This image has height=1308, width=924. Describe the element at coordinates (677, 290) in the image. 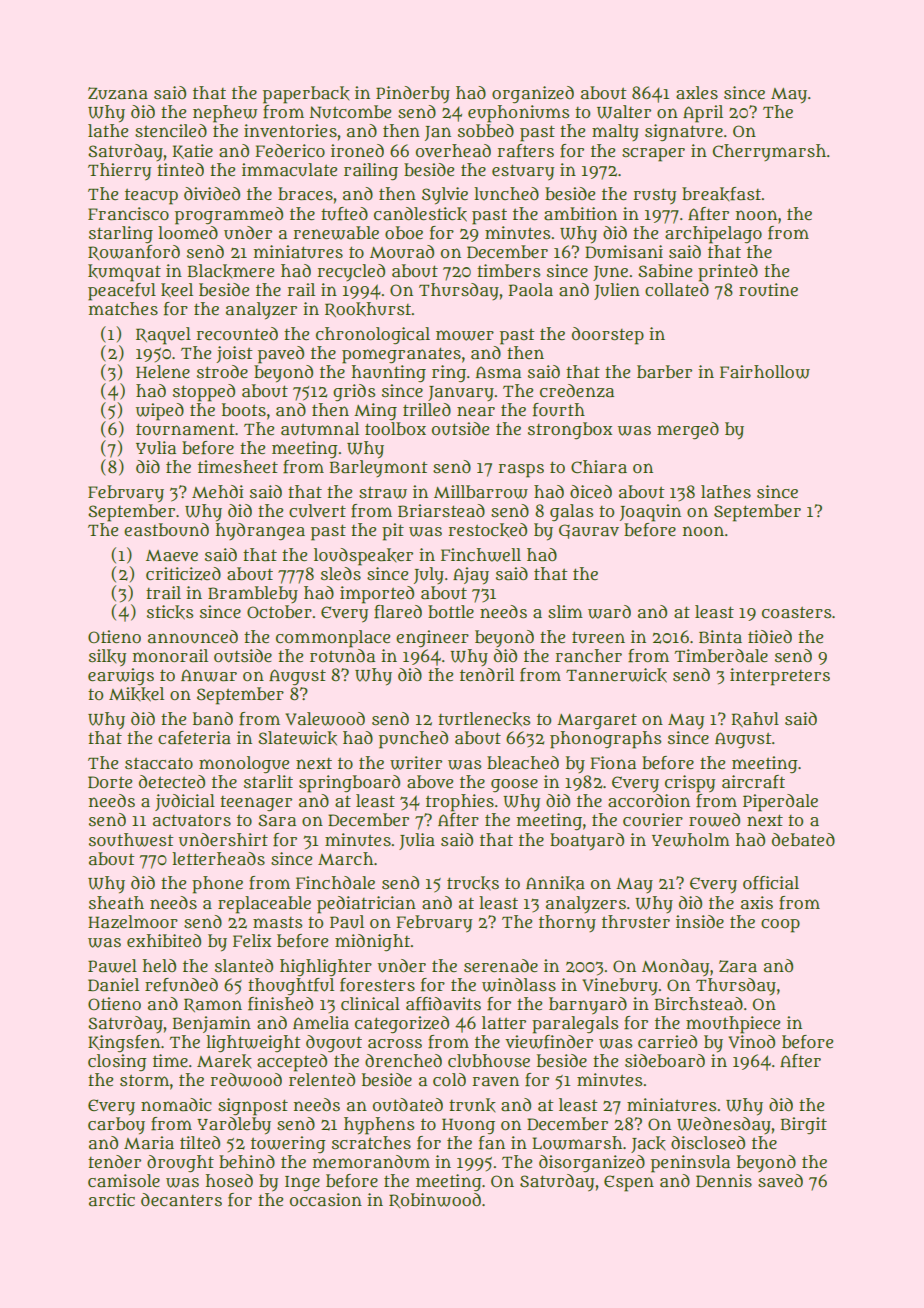

I see `collated` at that location.
